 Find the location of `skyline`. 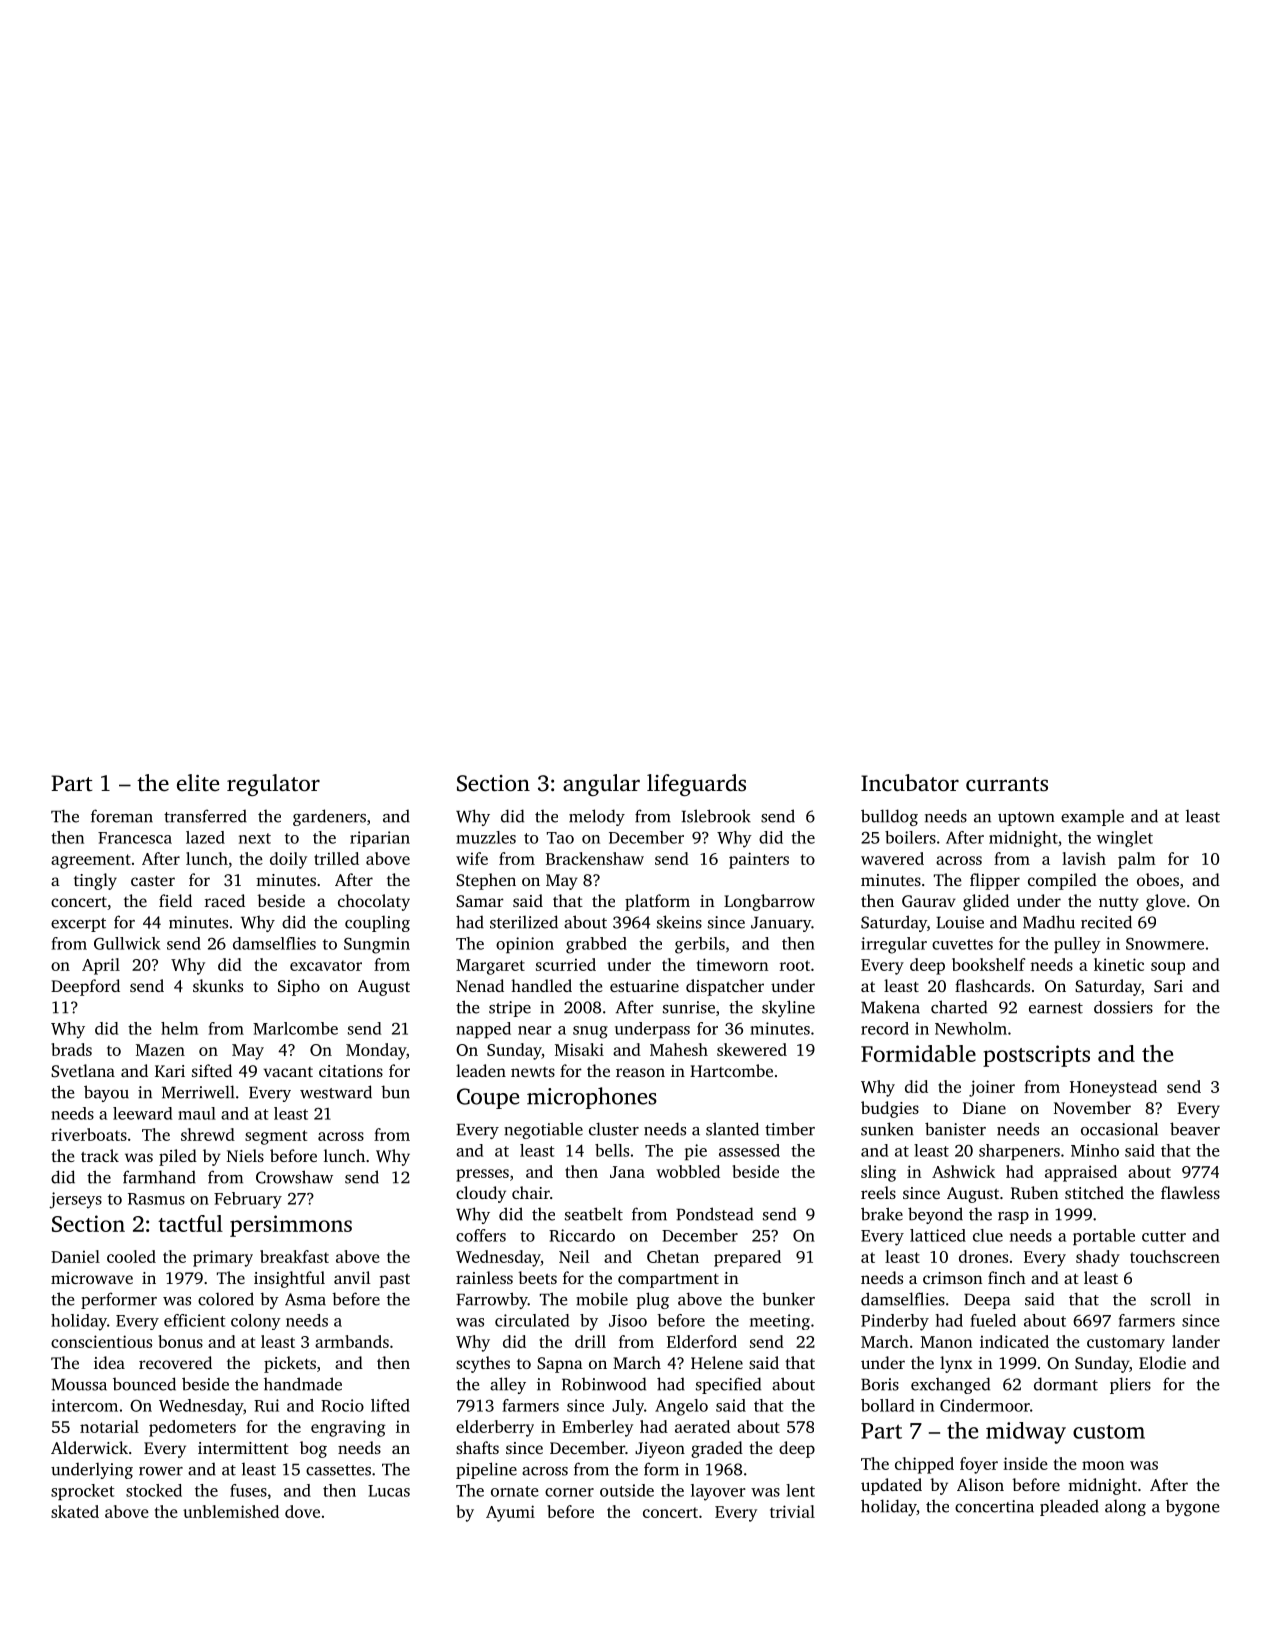

skyline is located at coordinates (788, 1008).
